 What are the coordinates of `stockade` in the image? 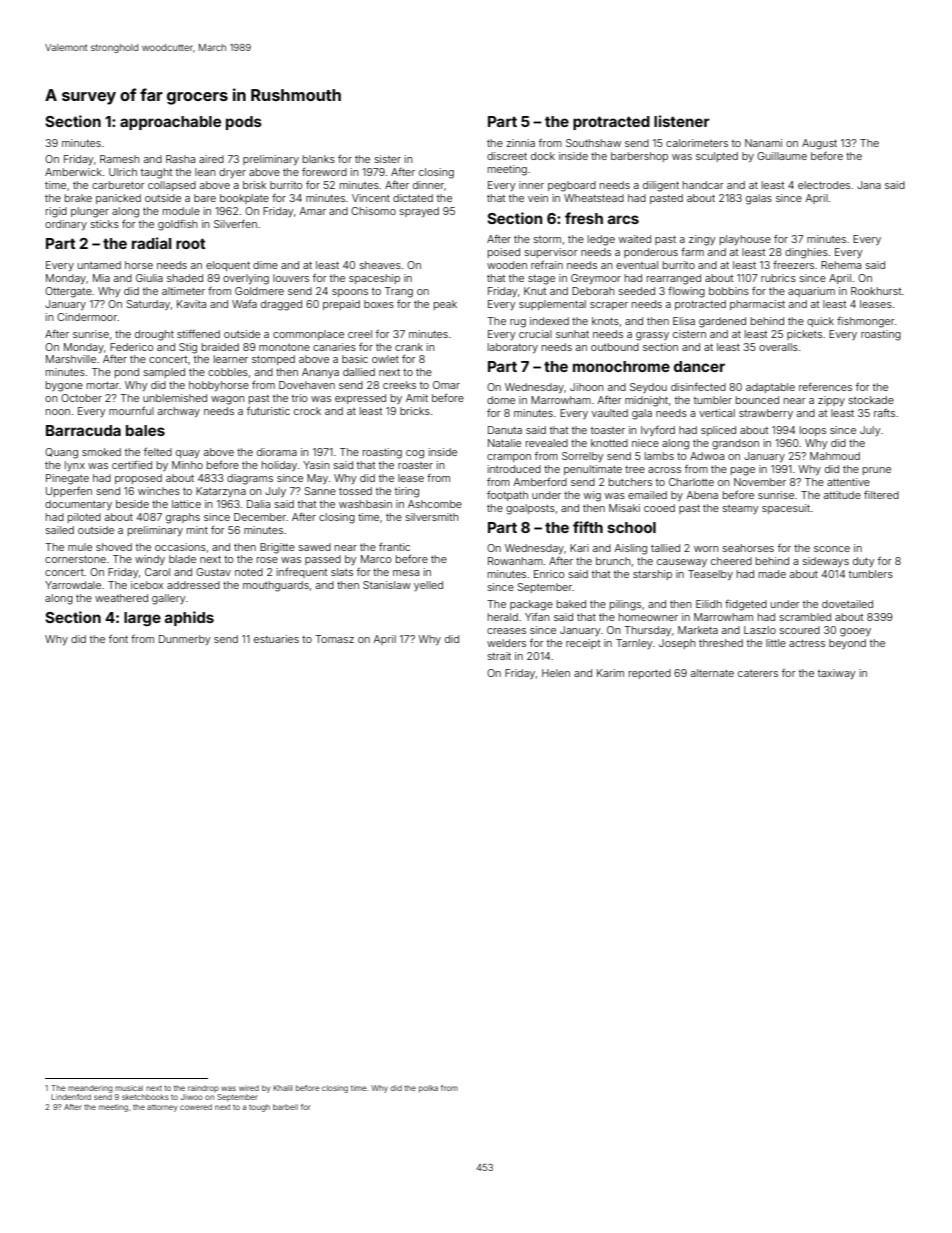 It's located at (871, 400).
